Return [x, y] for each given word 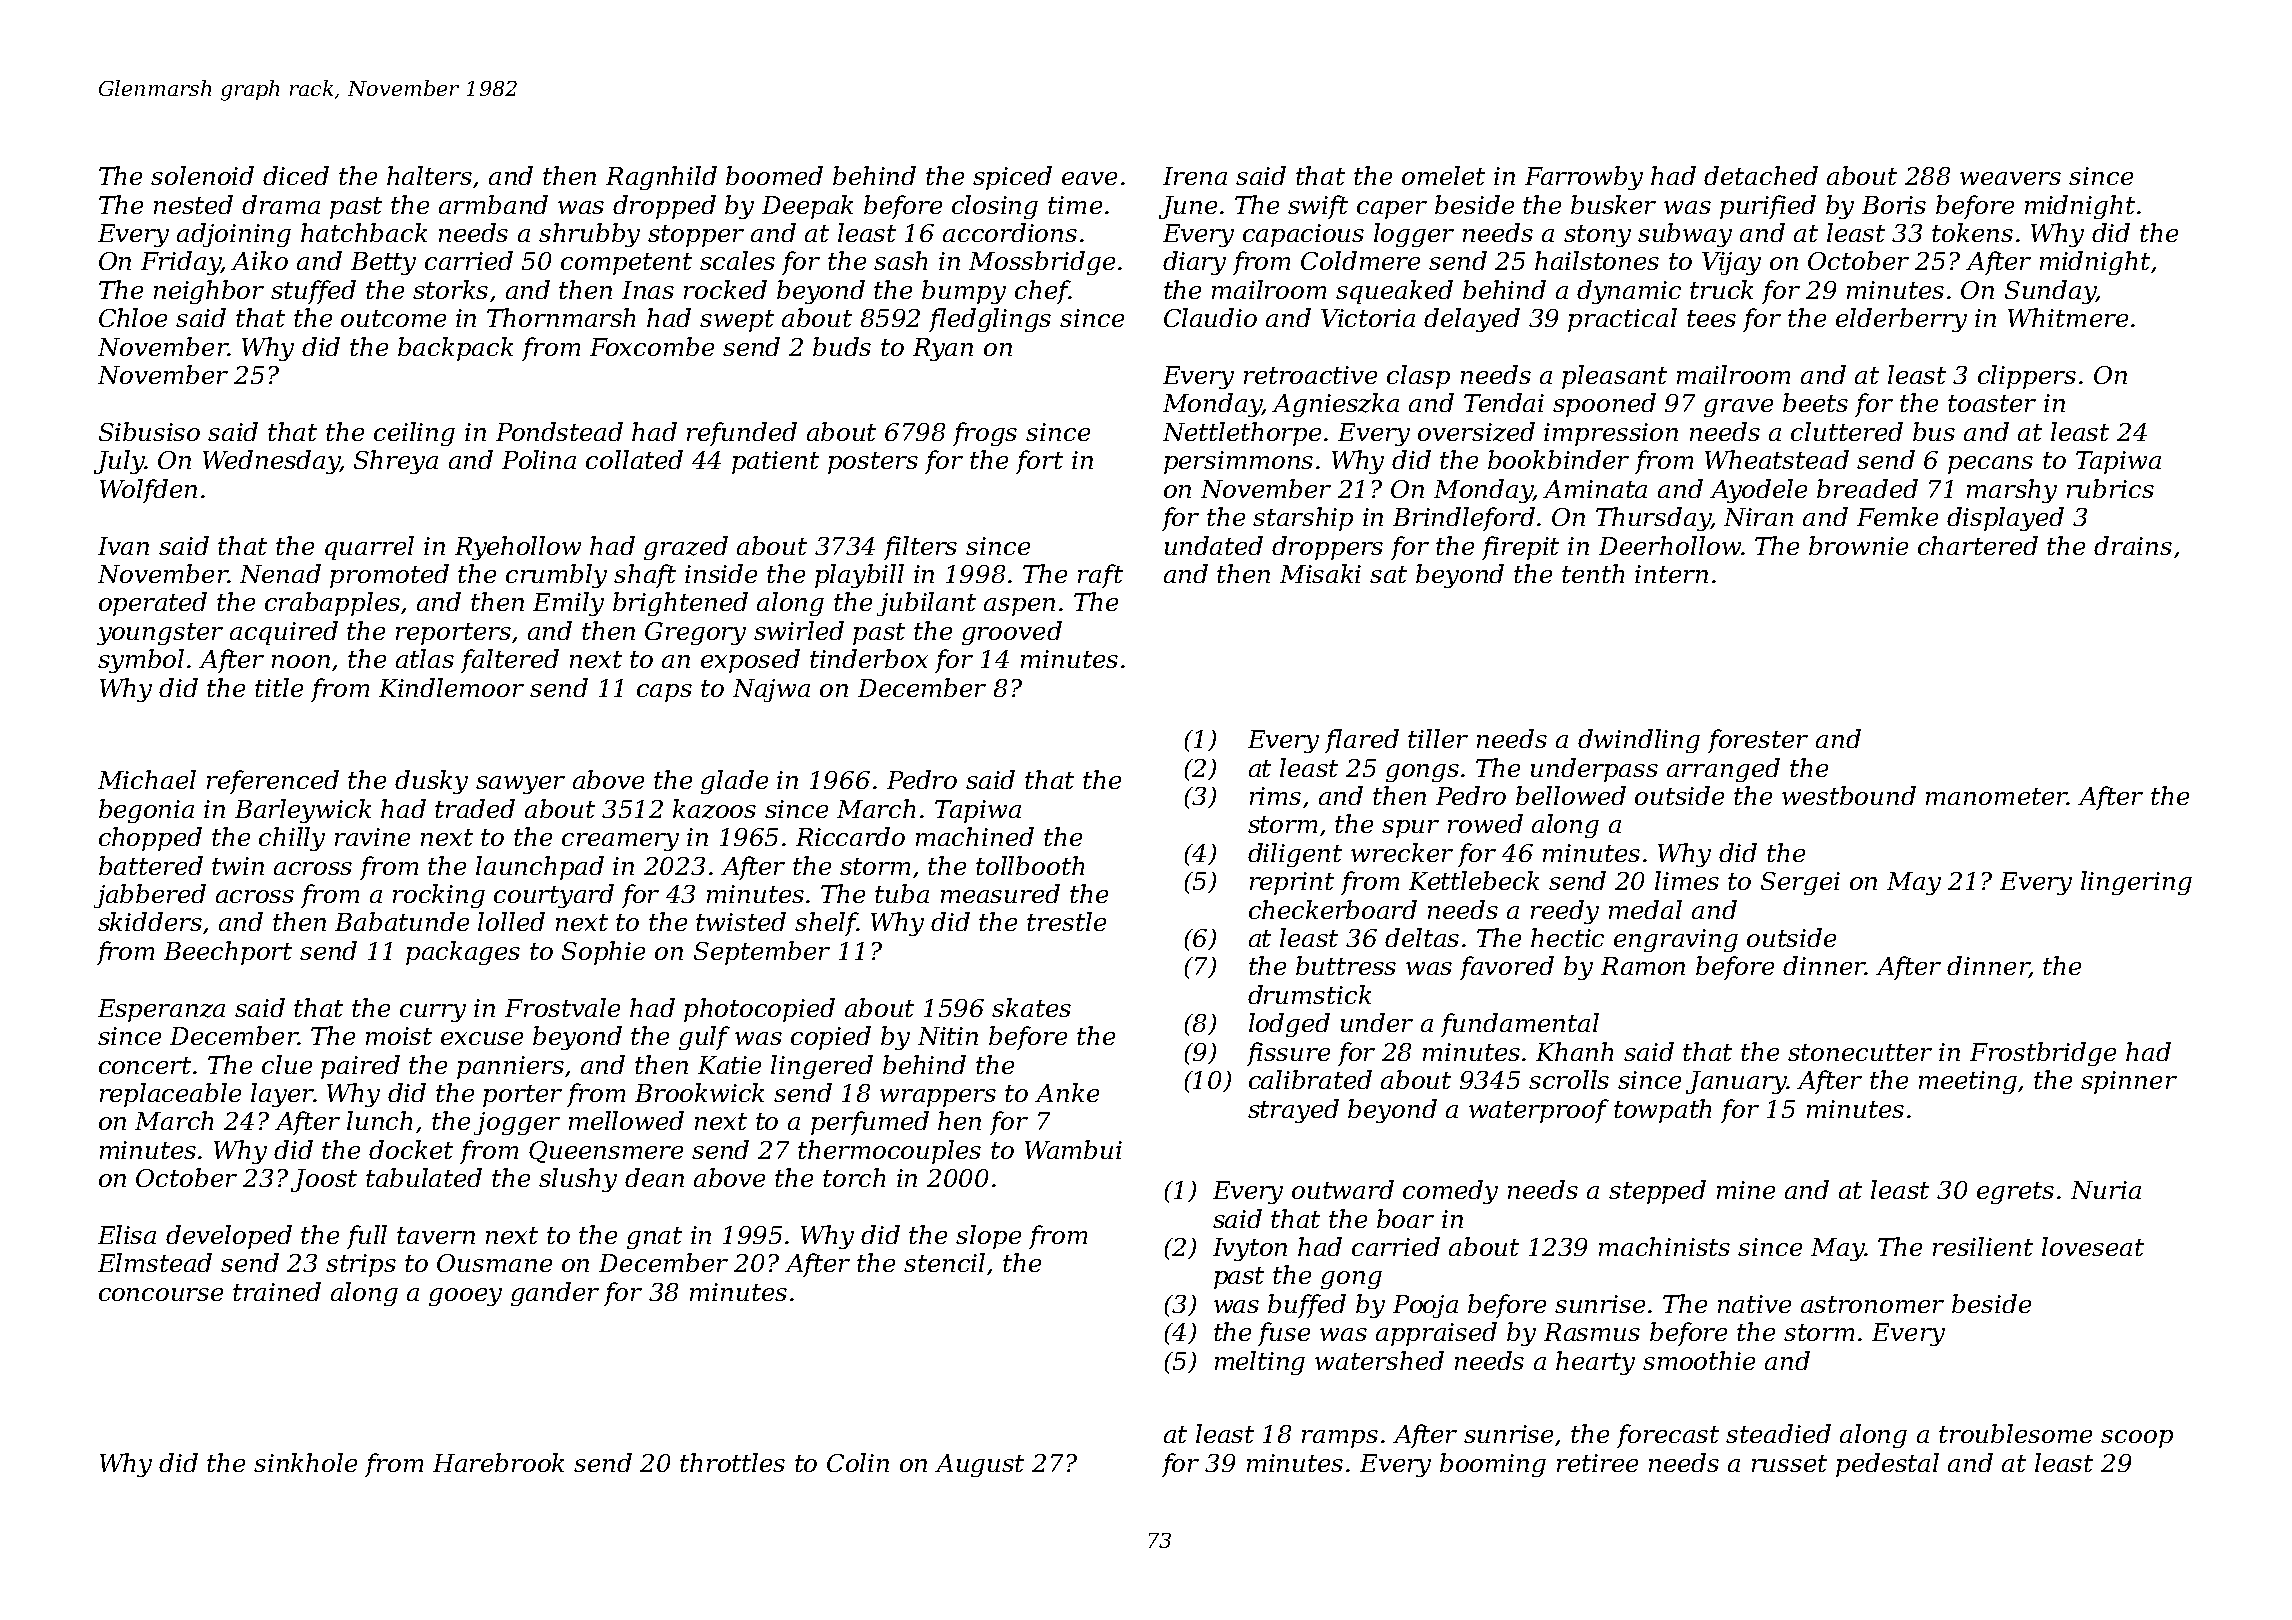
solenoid [202, 175]
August [979, 1465]
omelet [1443, 175]
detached [1761, 175]
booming [1493, 1465]
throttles [732, 1462]
